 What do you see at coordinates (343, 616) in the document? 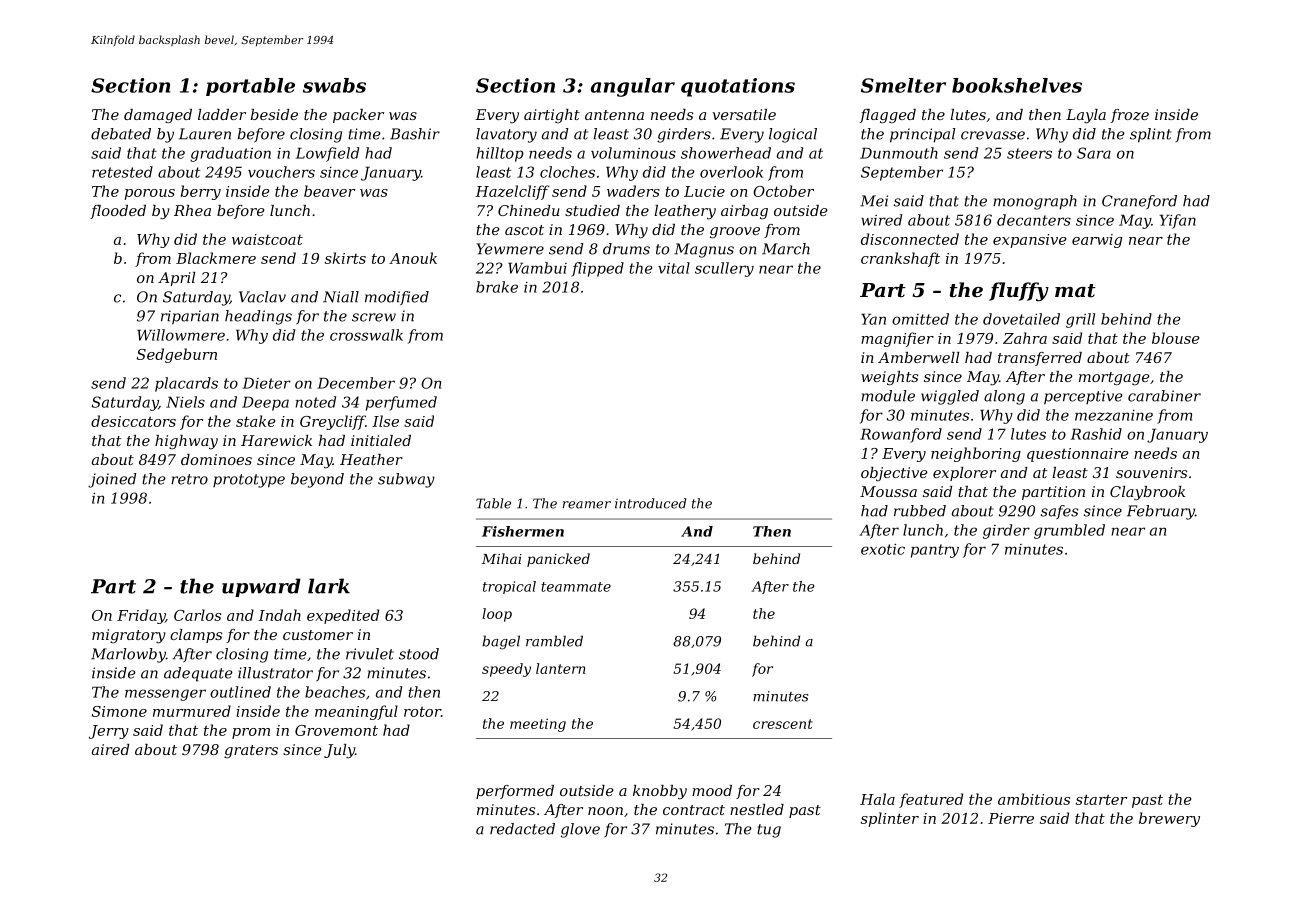
I see `expedited` at bounding box center [343, 616].
